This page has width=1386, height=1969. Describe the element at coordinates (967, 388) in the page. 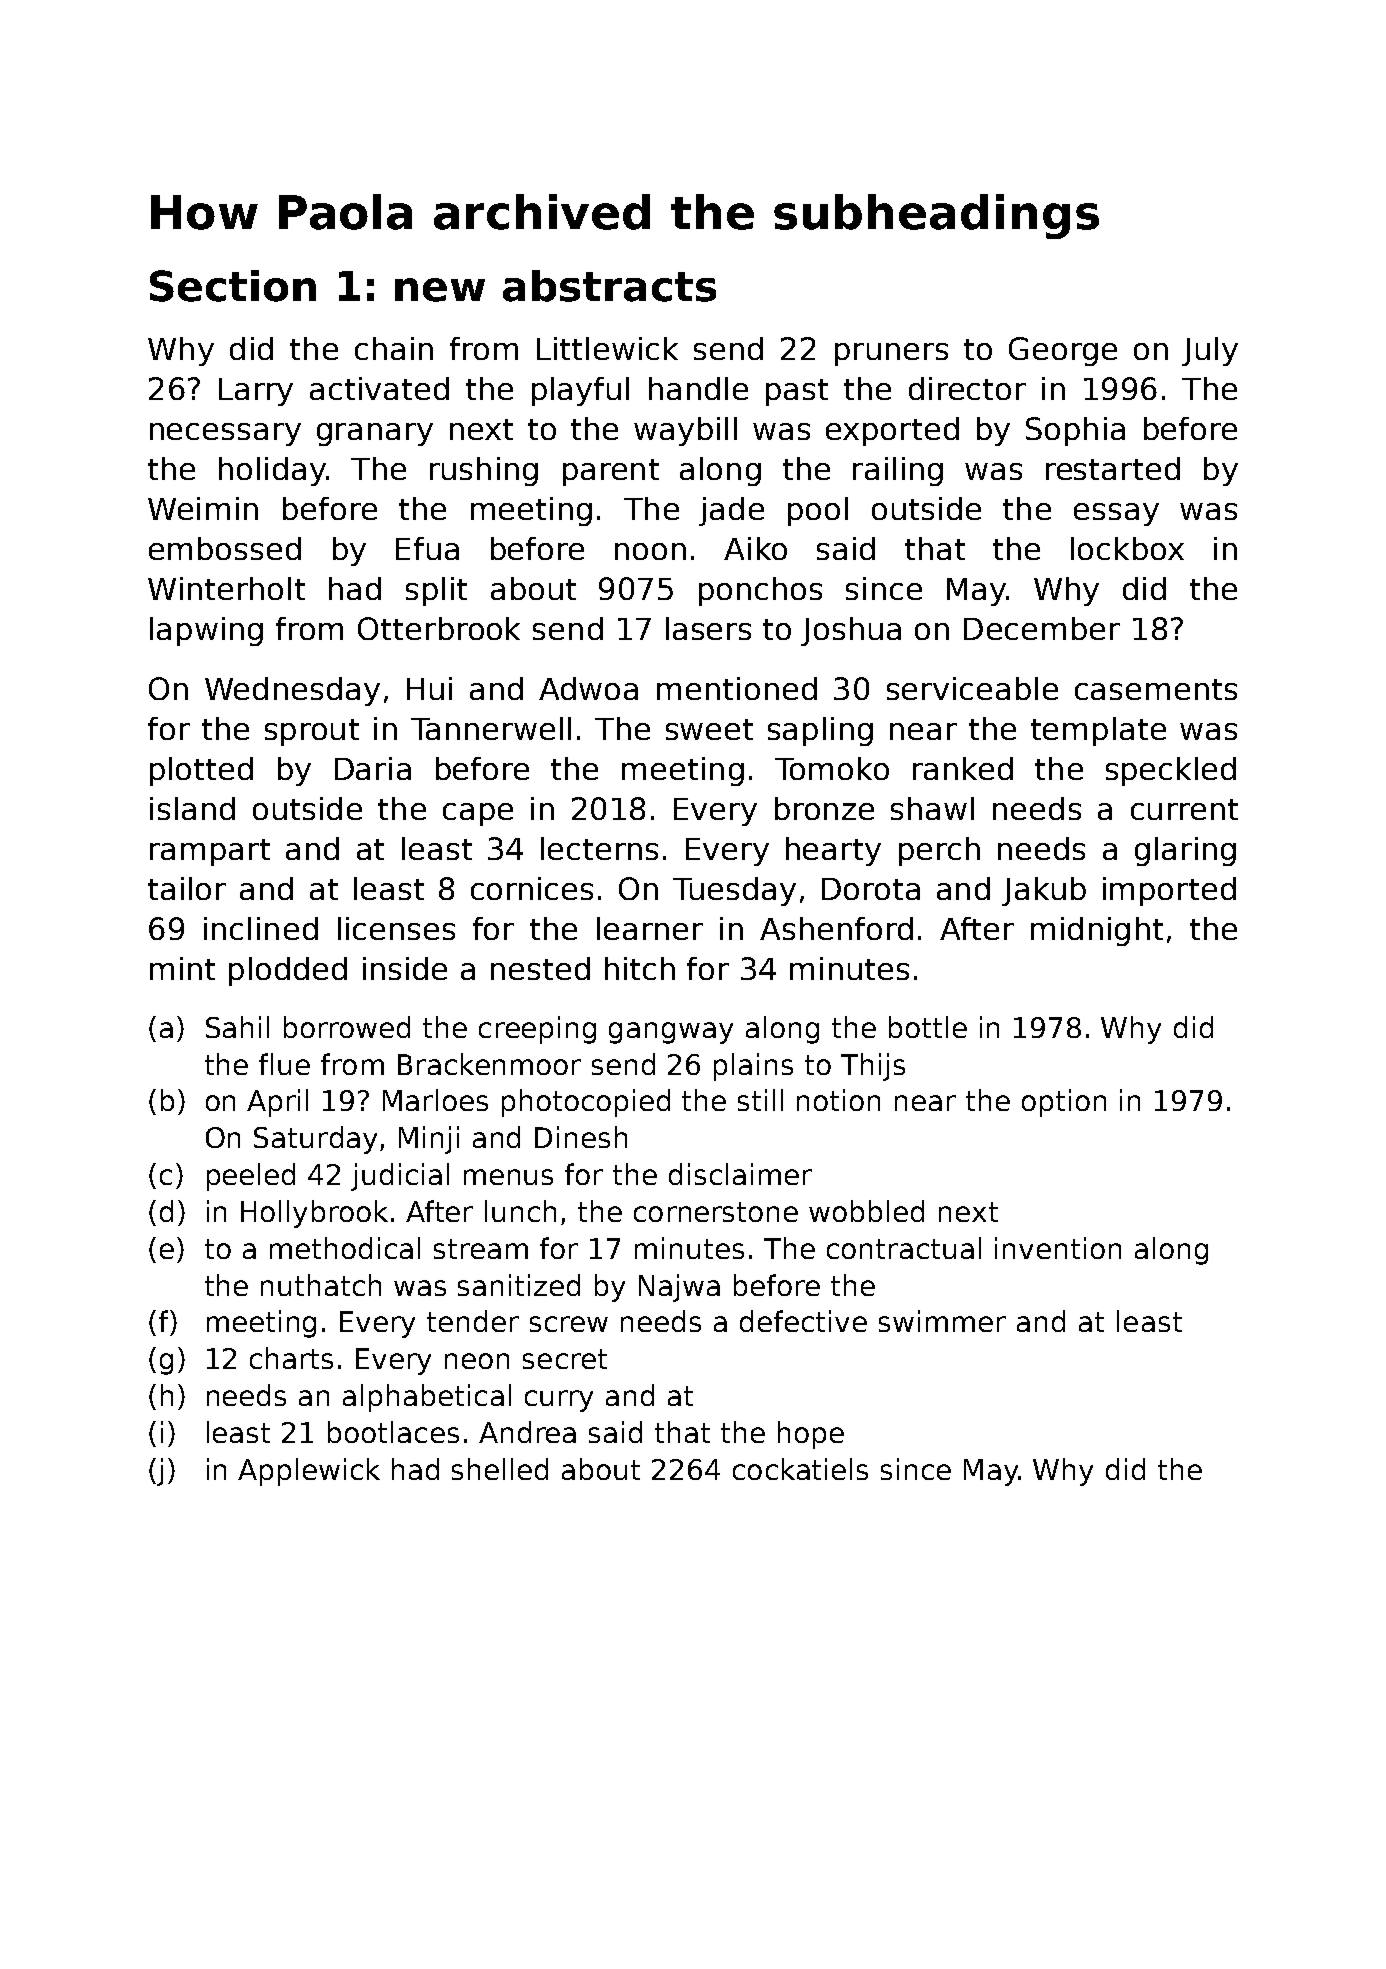

I see `director` at that location.
